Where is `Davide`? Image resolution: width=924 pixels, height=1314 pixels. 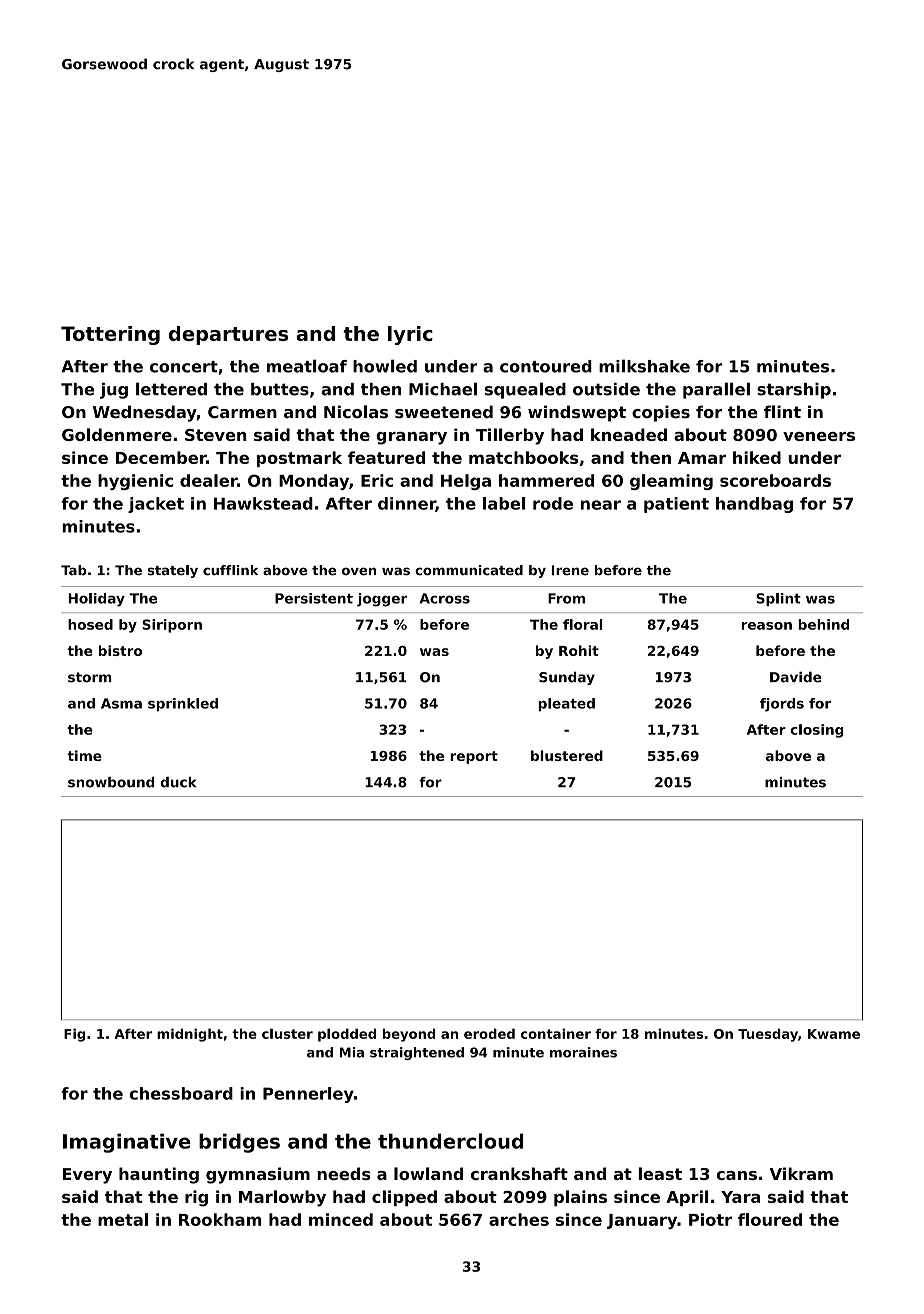
Davide is located at coordinates (796, 677).
